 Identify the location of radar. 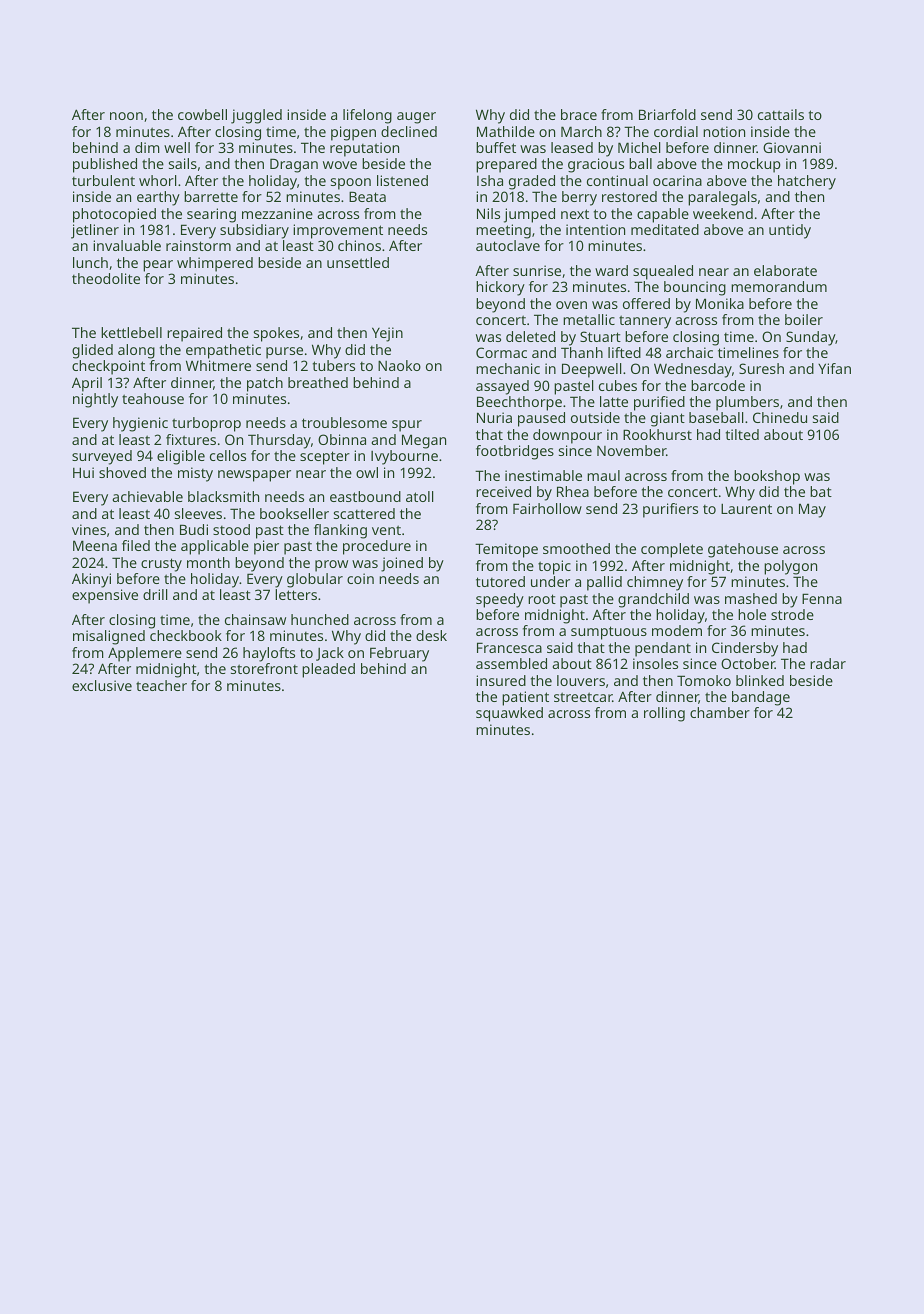
(828, 663).
